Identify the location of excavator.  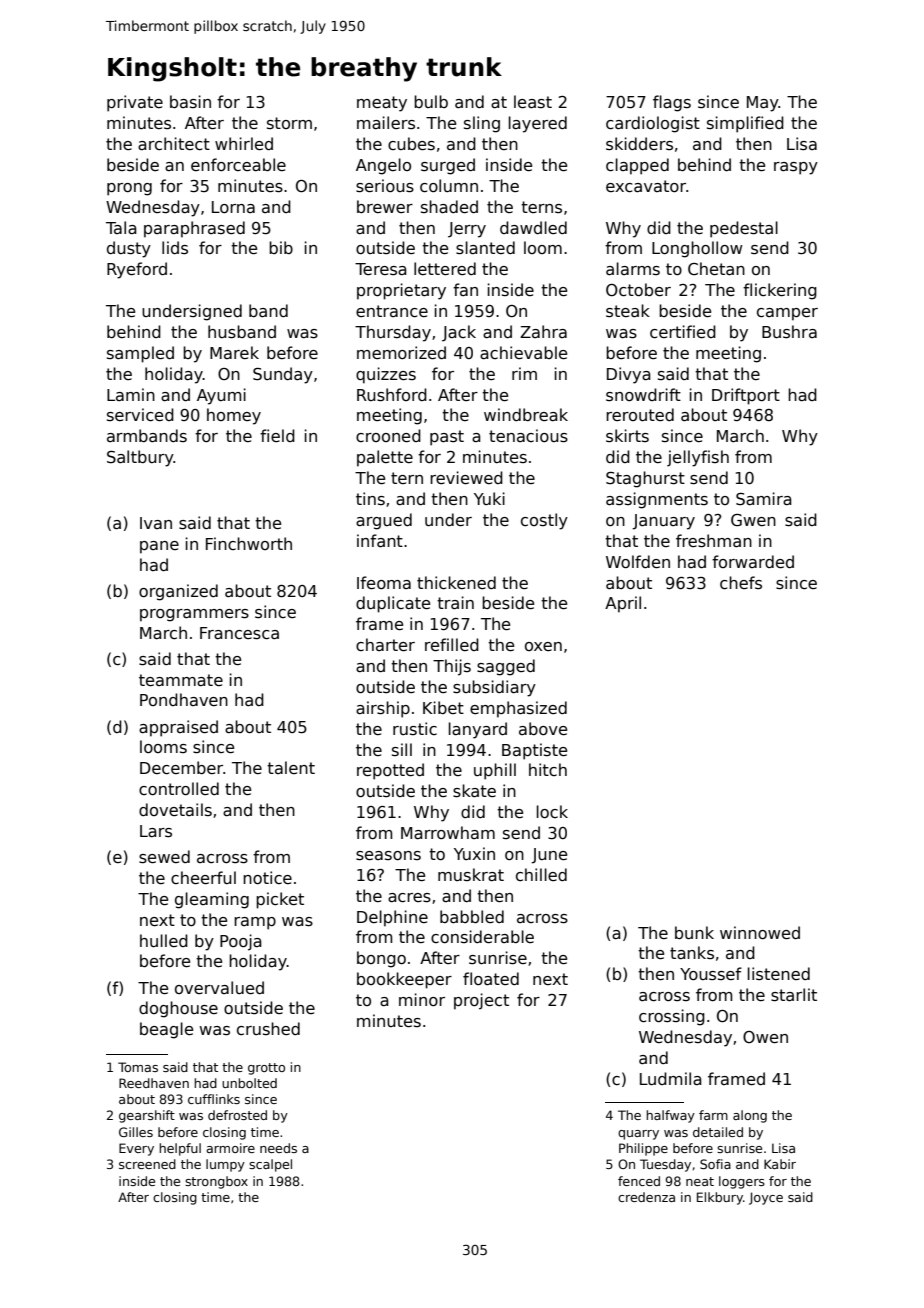
(646, 186).
